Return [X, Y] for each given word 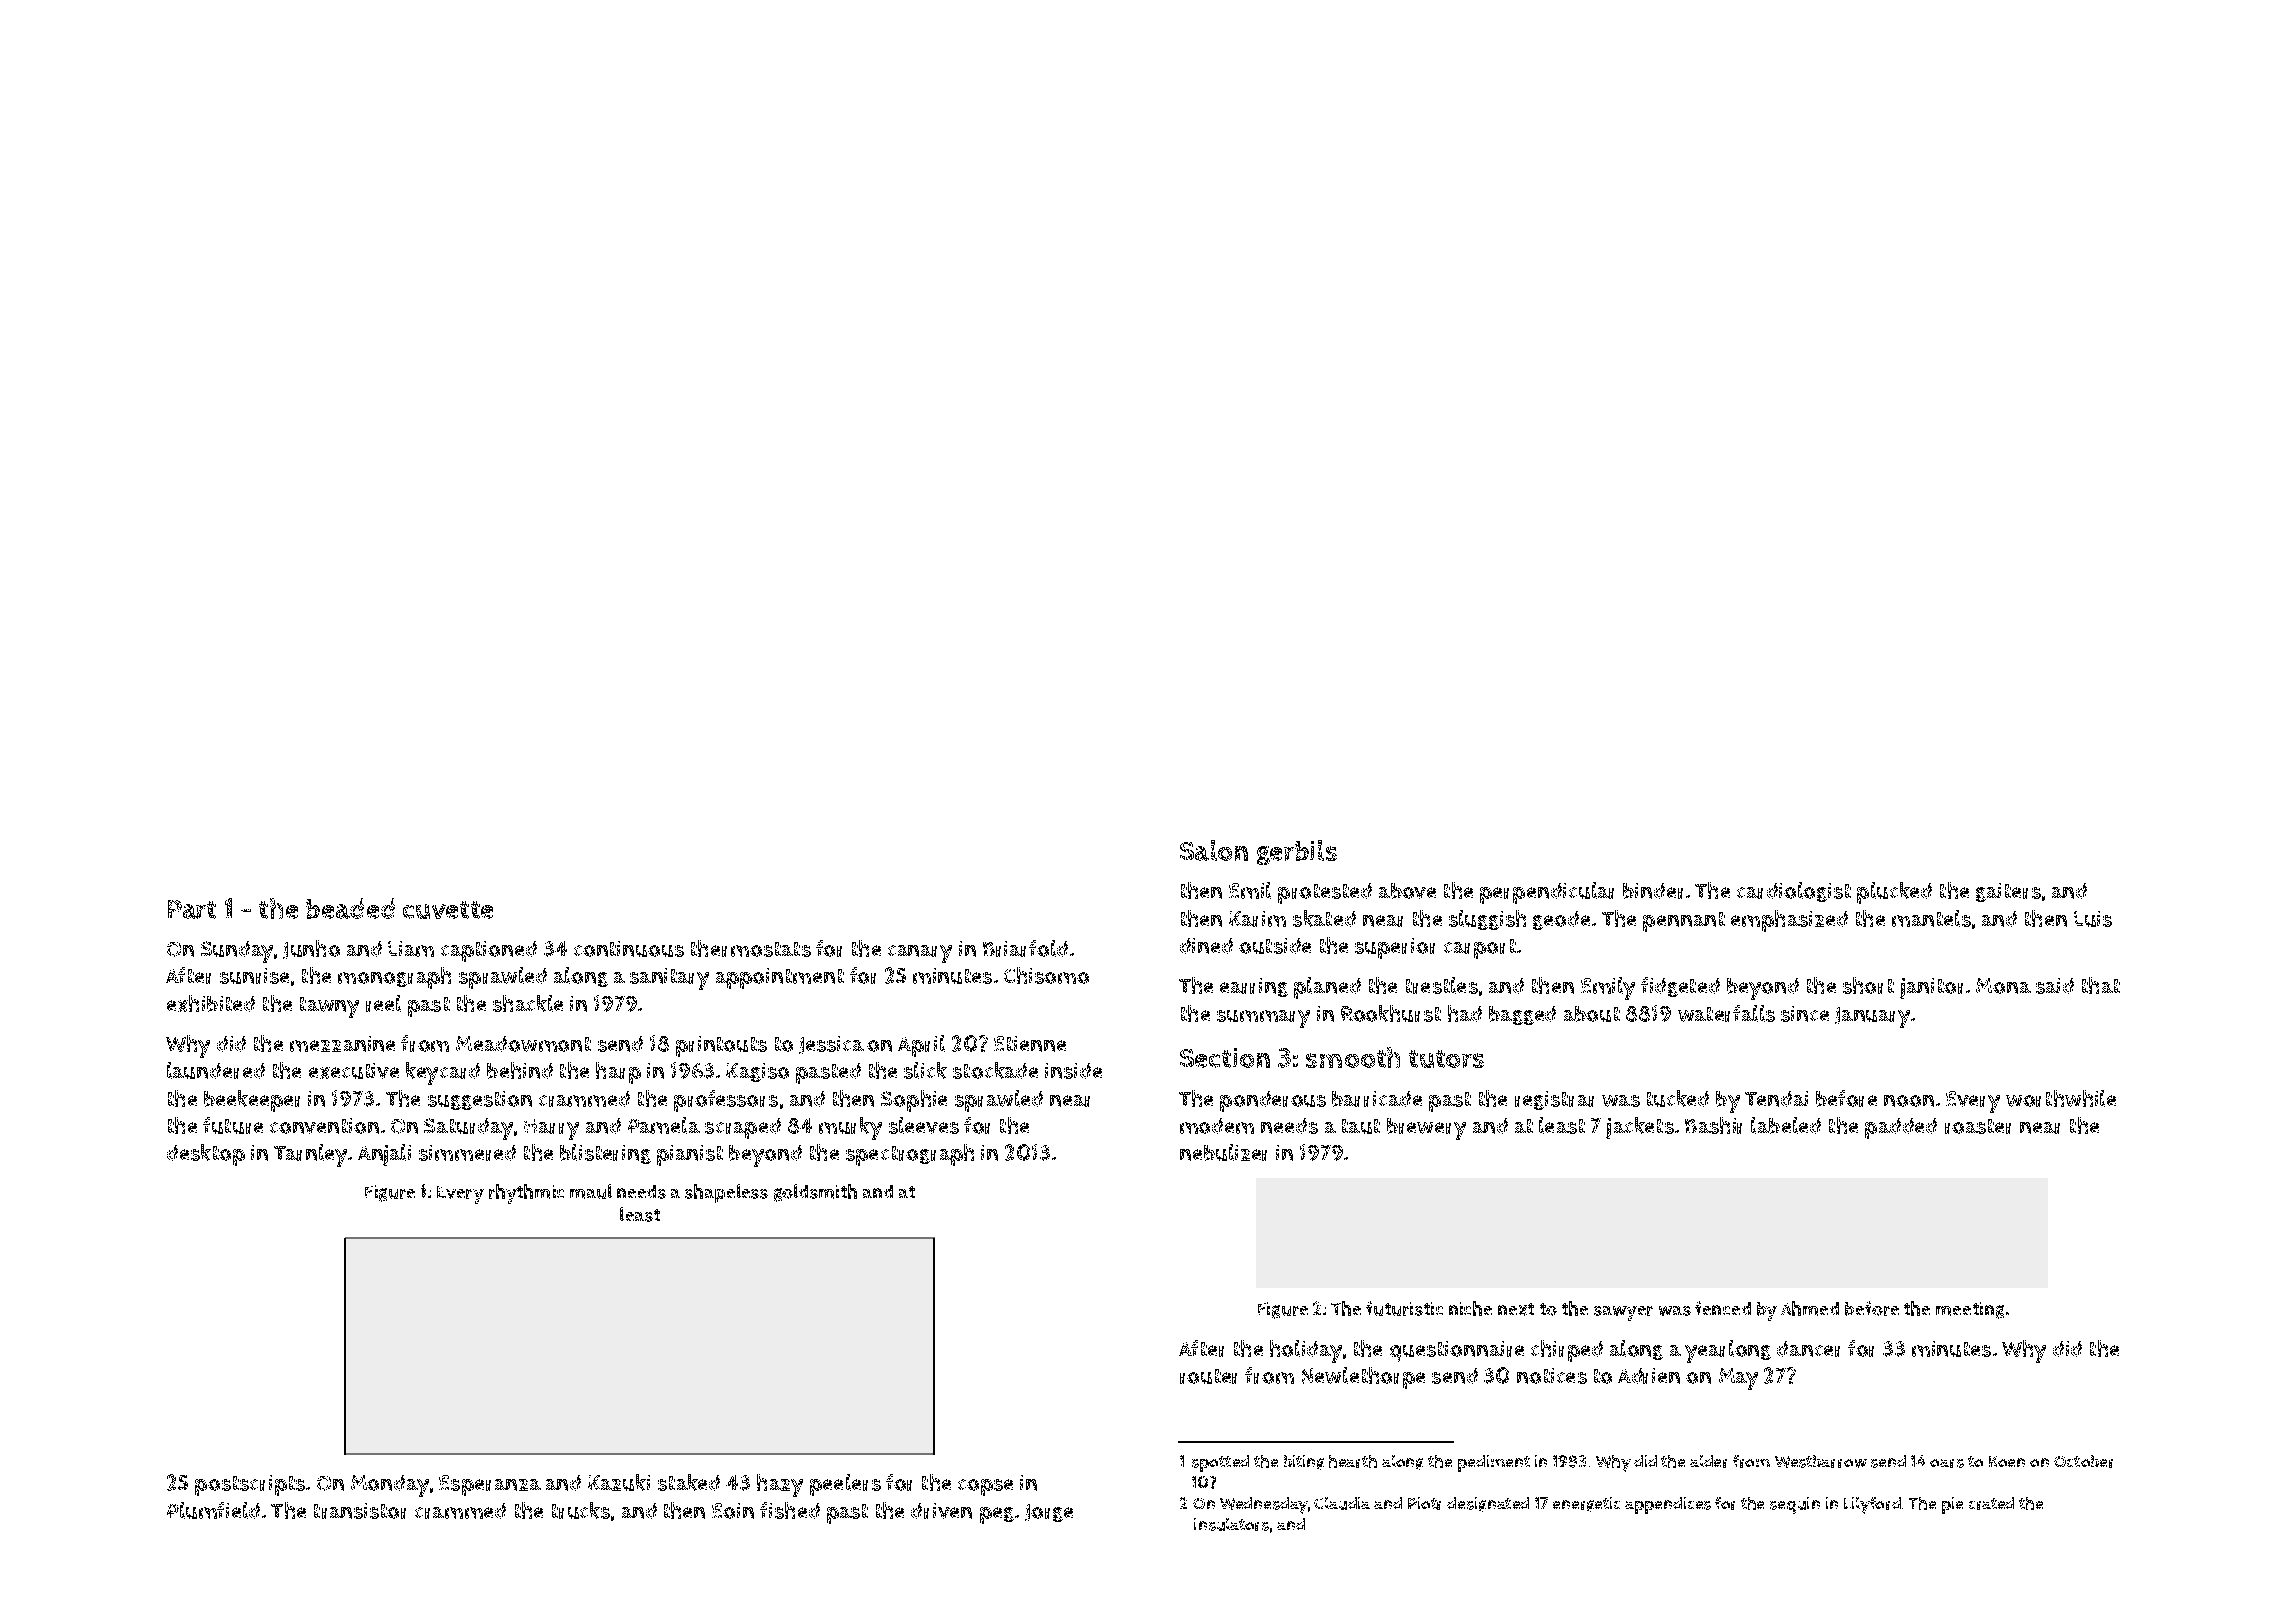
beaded [350, 908]
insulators [1231, 1524]
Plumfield [213, 1510]
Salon [1214, 850]
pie [1952, 1505]
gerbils [1297, 852]
